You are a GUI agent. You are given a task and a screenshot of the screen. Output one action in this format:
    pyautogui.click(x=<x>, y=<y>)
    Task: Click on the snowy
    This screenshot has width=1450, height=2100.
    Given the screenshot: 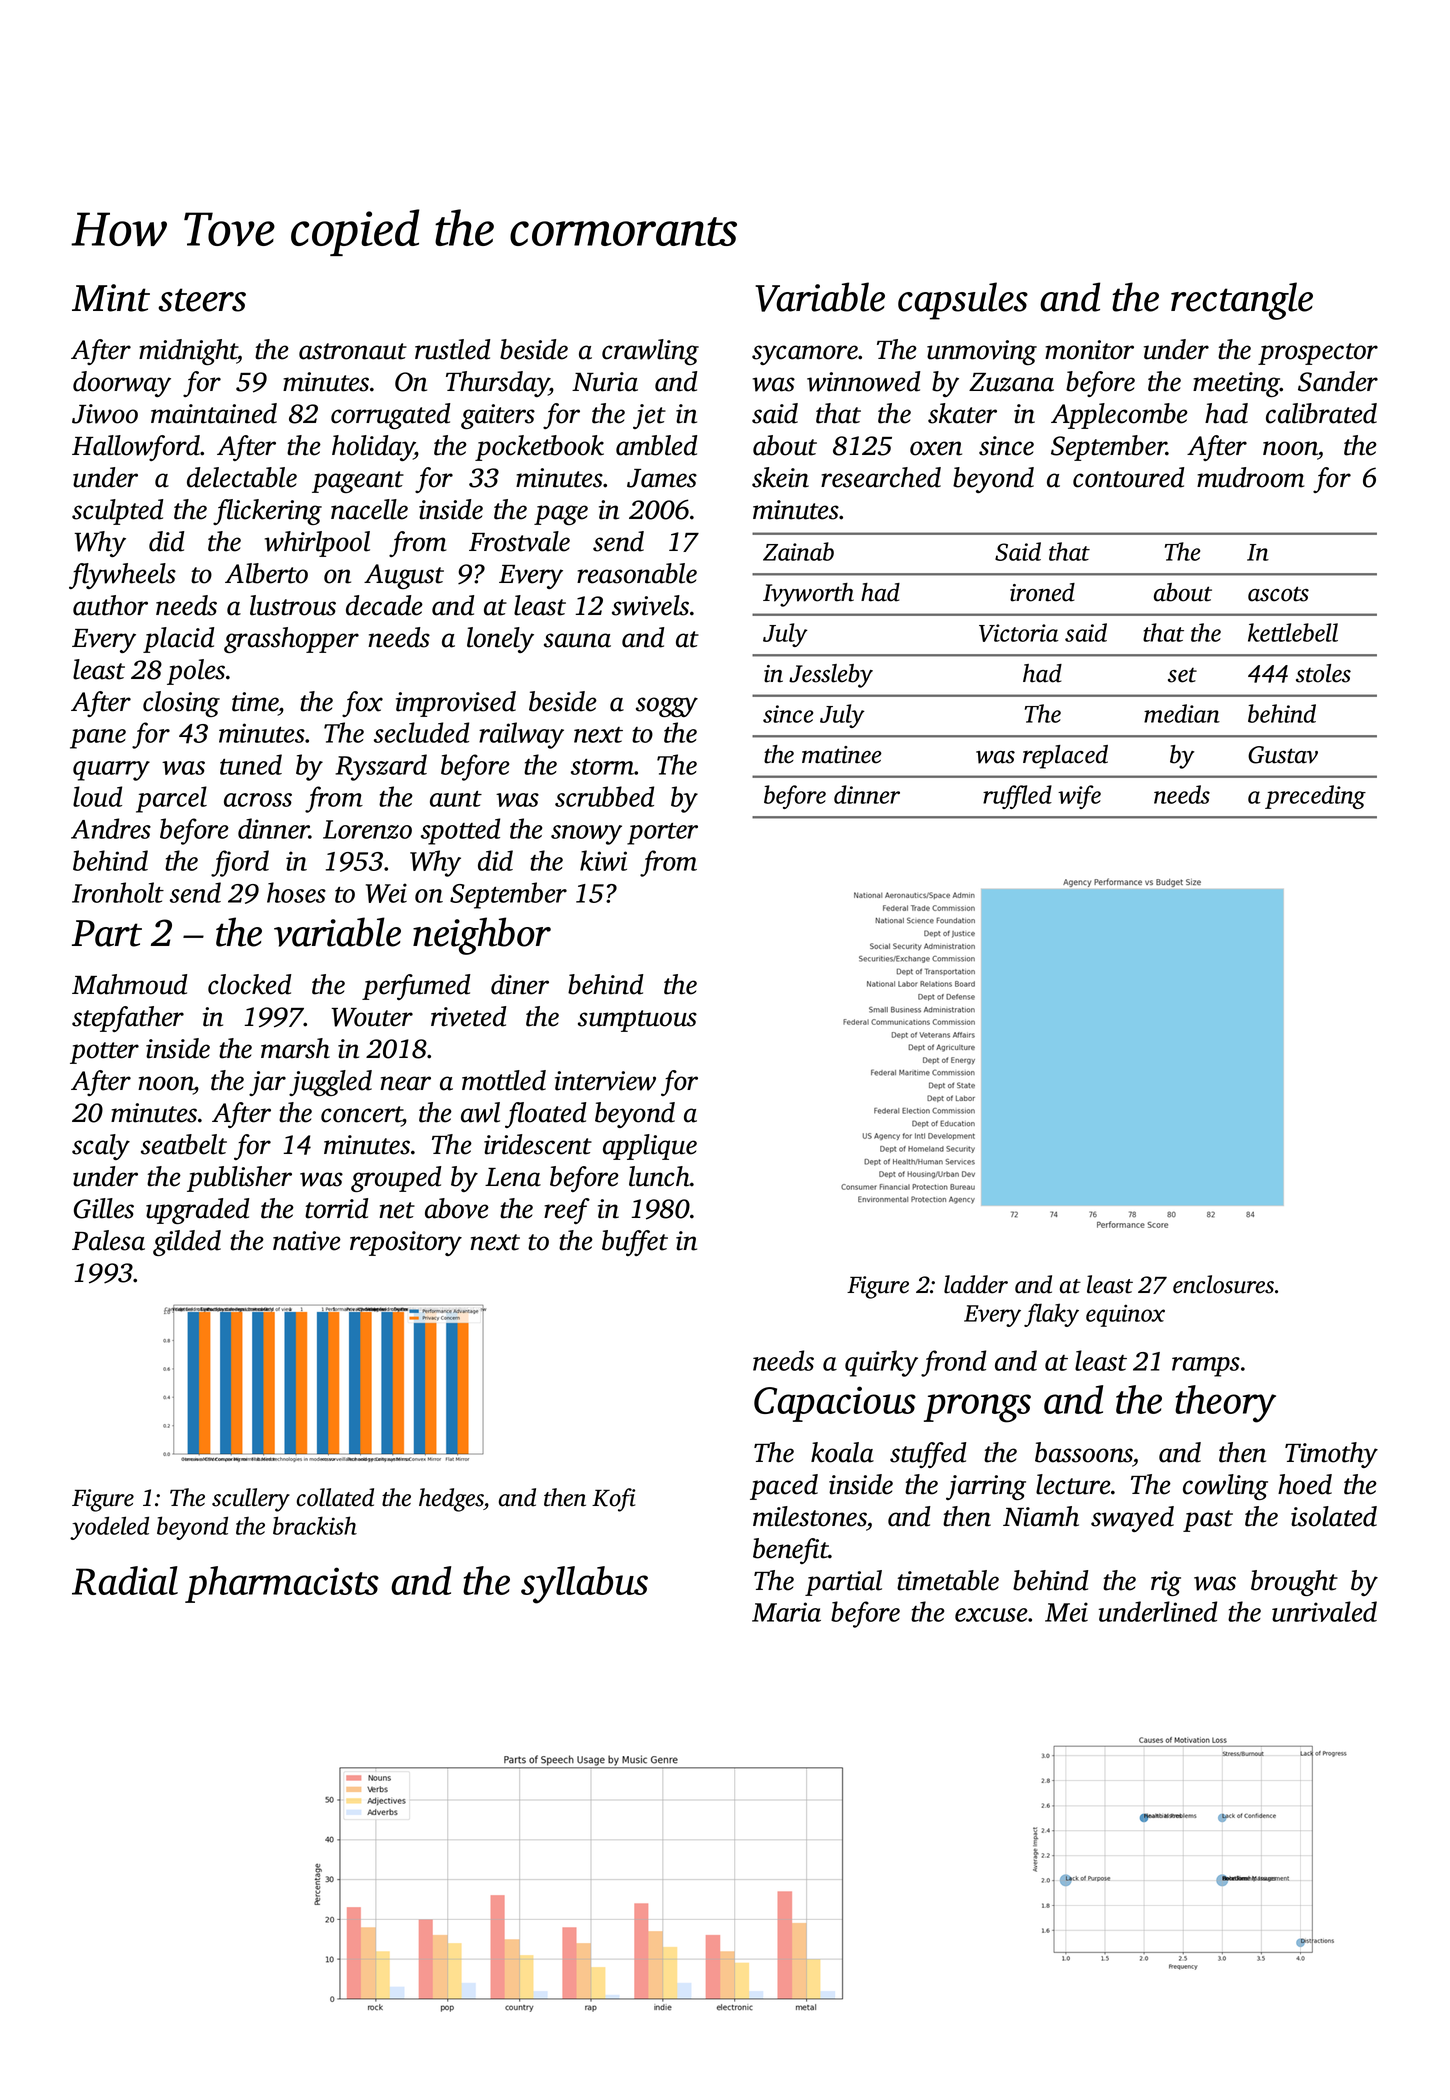 What is the action you would take?
    pyautogui.click(x=586, y=835)
